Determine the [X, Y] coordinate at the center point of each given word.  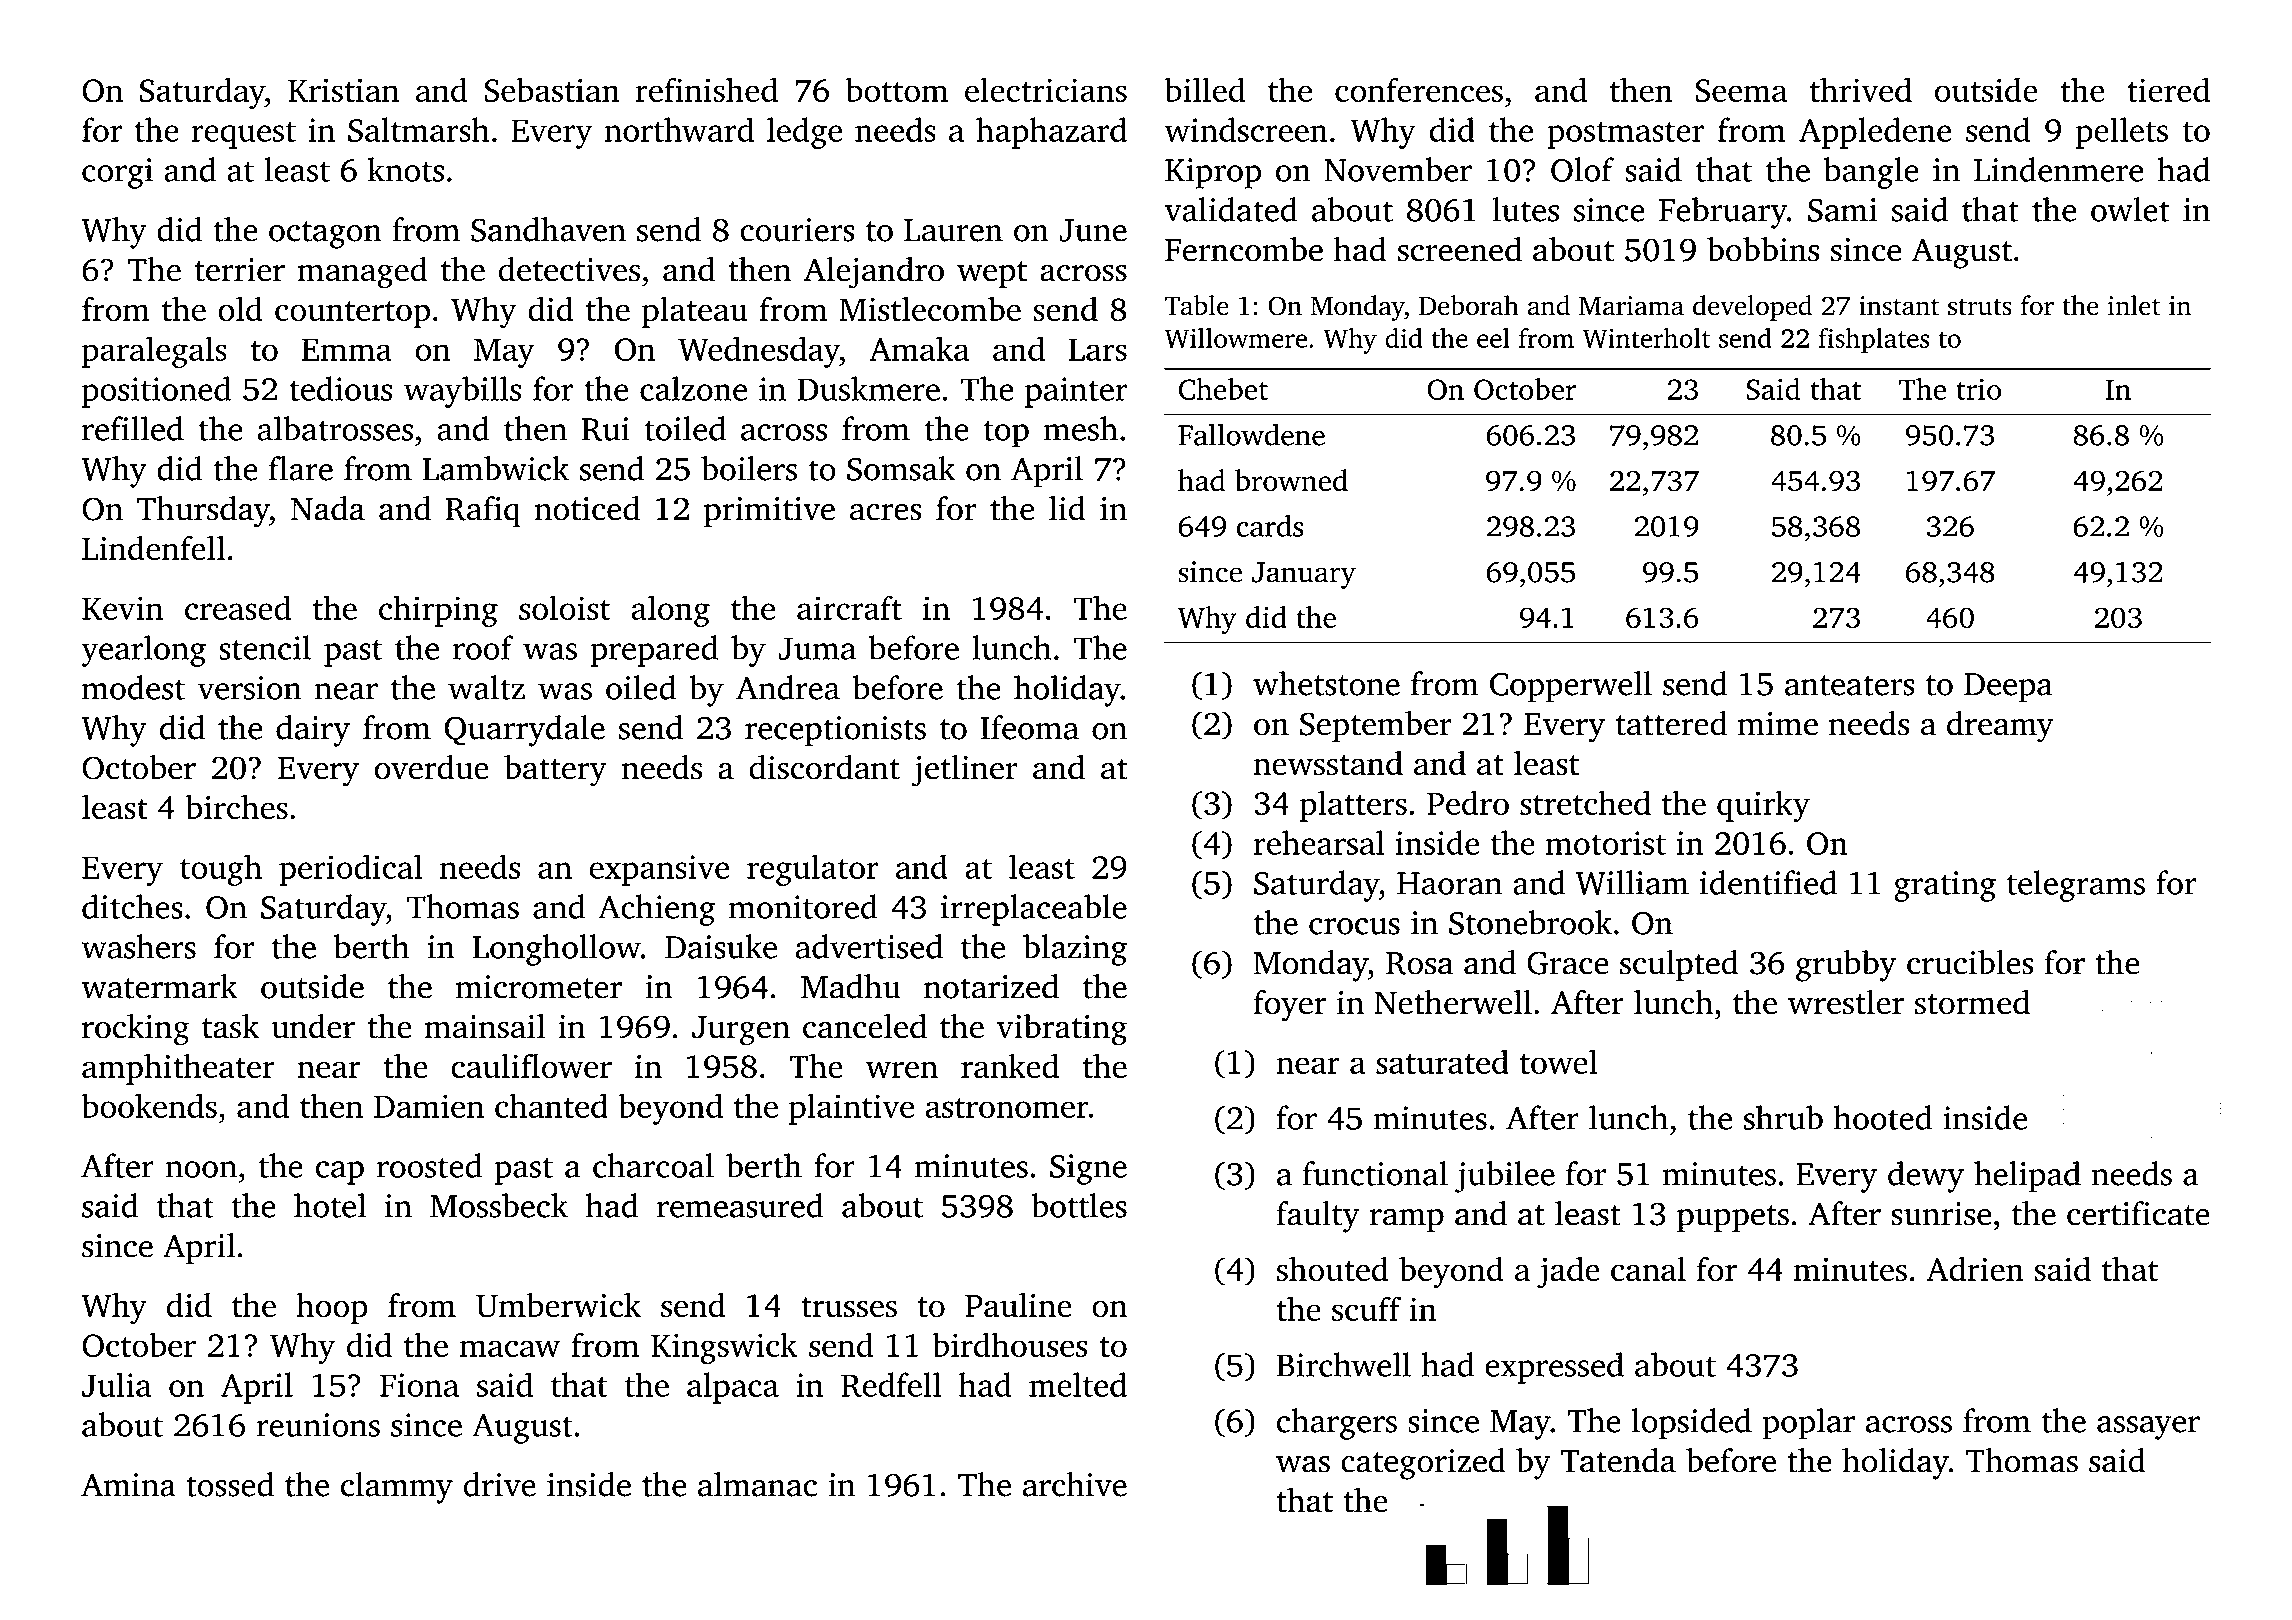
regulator [813, 870]
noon [201, 1169]
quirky [1763, 806]
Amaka [919, 348]
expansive [659, 870]
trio [1978, 389]
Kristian [343, 90]
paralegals [154, 352]
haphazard [1051, 133]
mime [1778, 724]
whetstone [1326, 683]
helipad [2027, 1177]
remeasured [740, 1205]
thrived [1861, 89]
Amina [128, 1485]
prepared [654, 651]
